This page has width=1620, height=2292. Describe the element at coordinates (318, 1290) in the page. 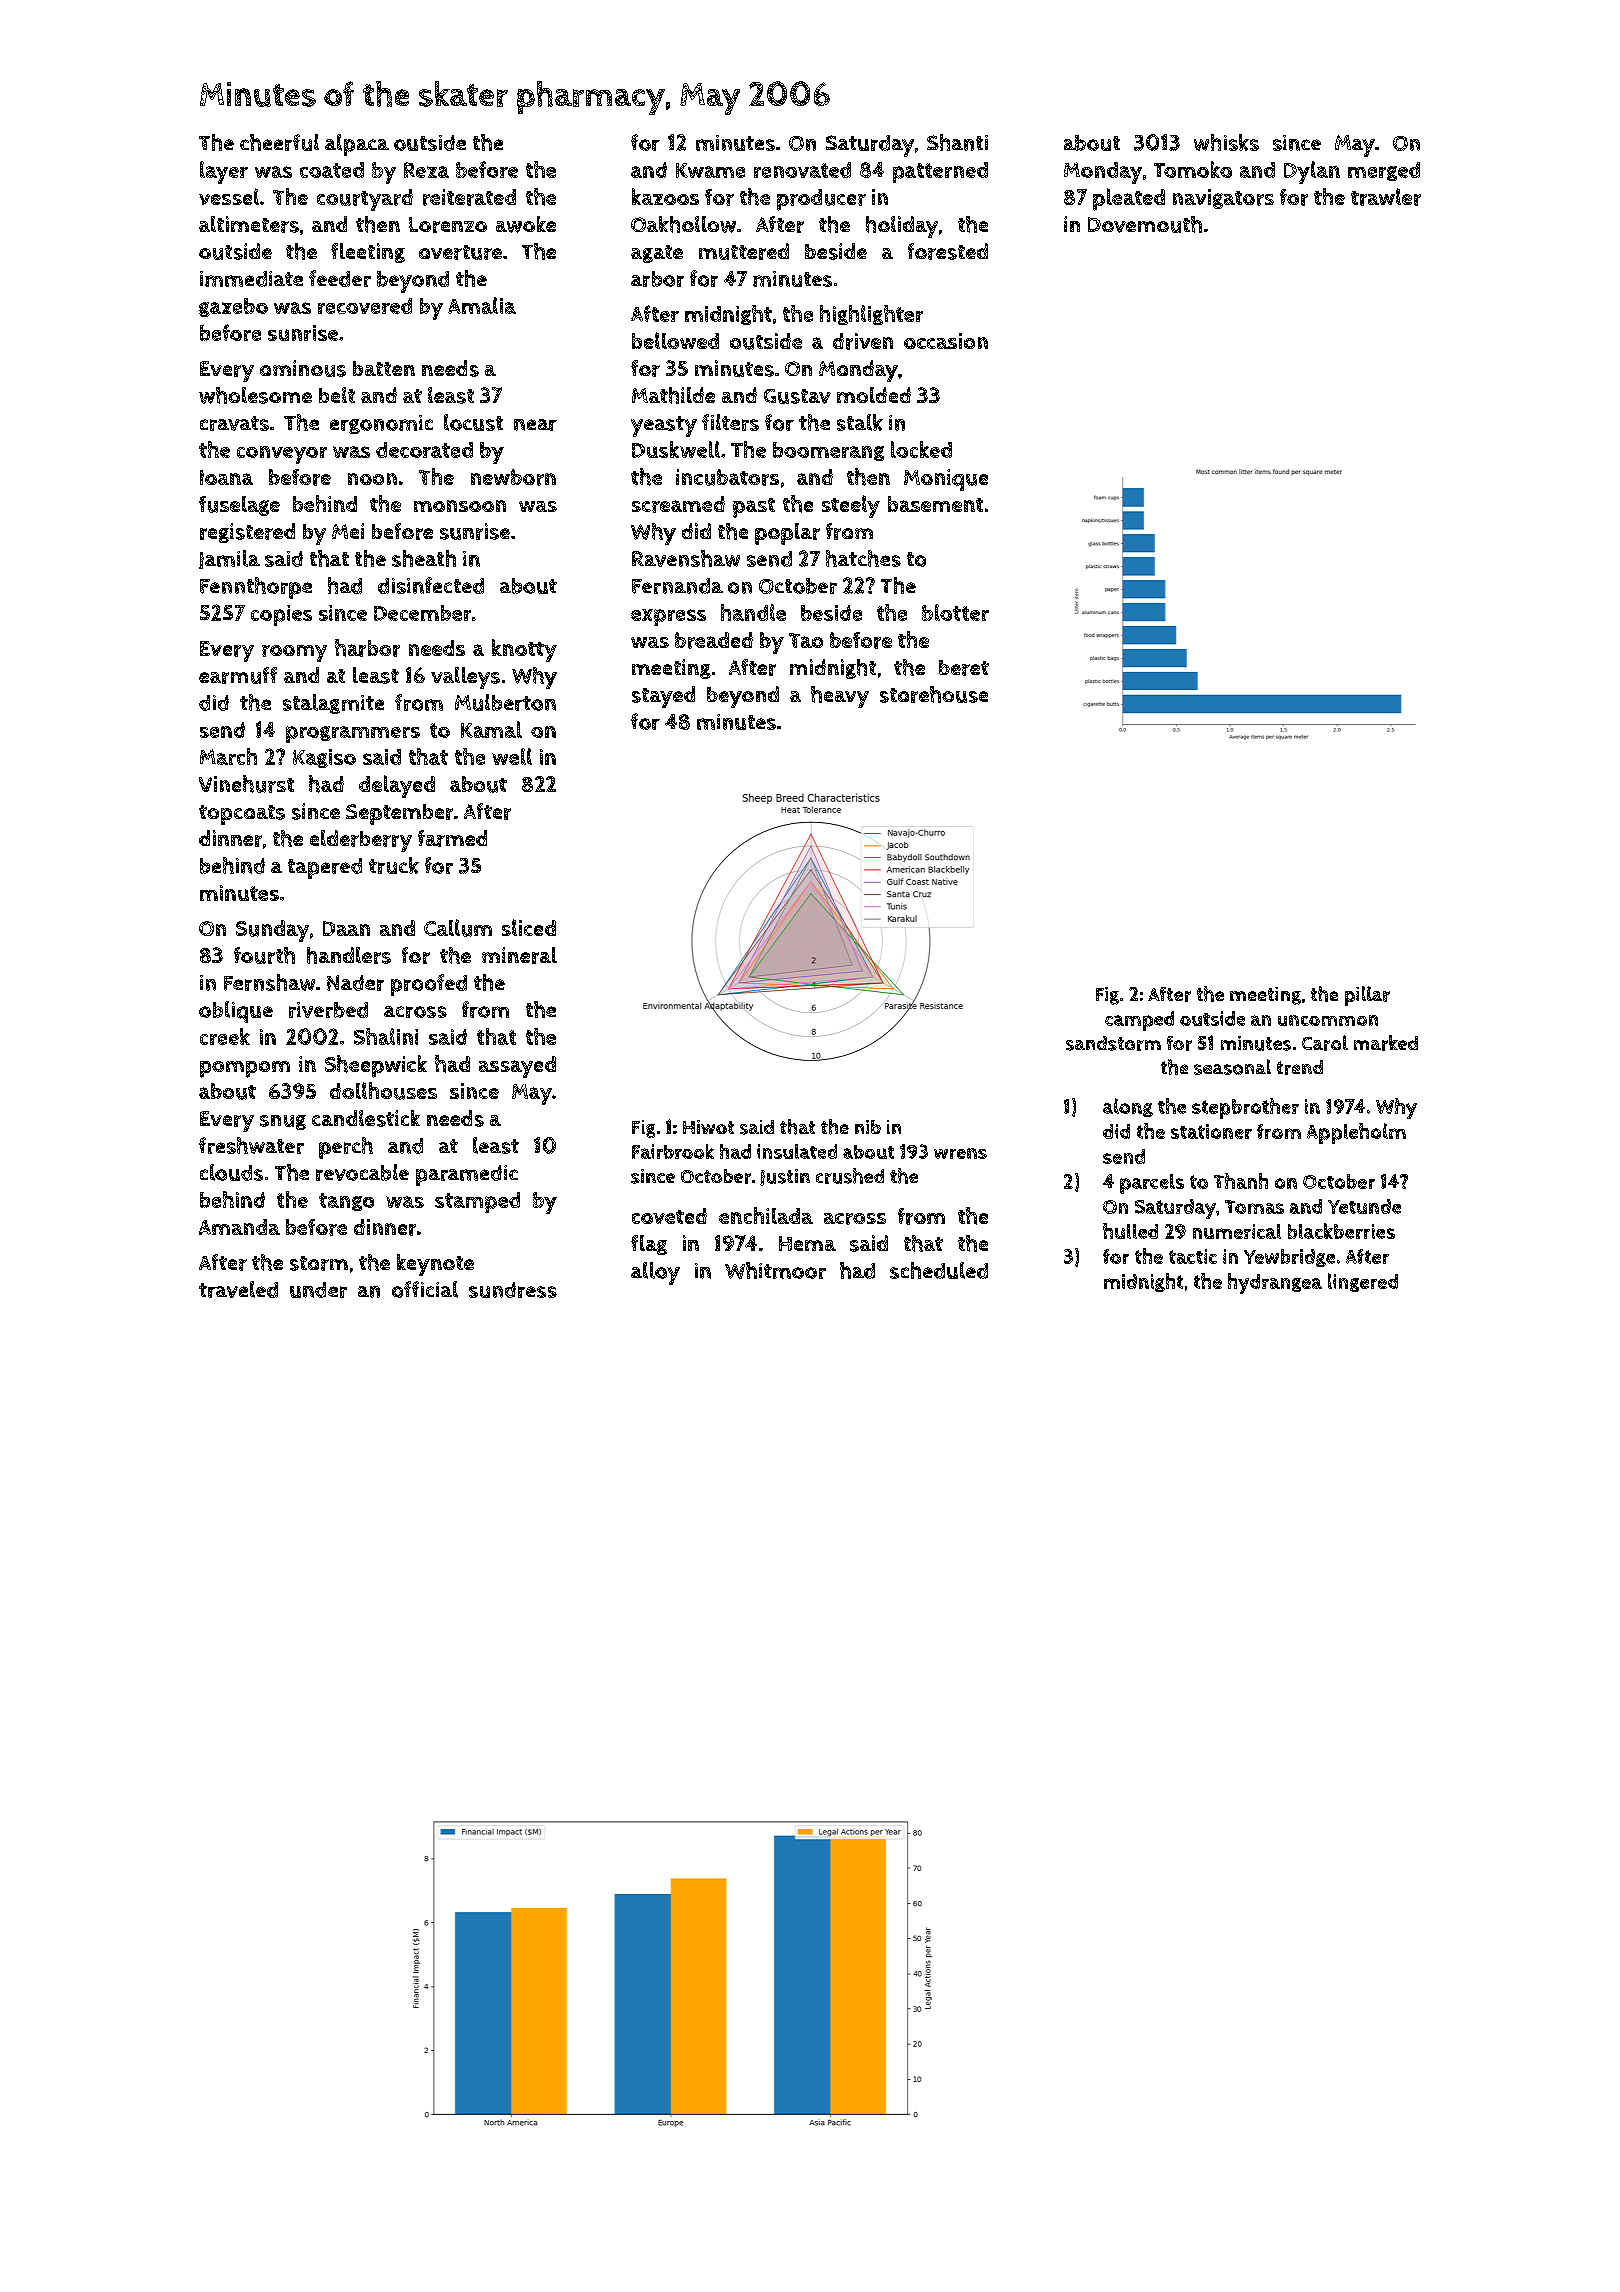

I see `under` at that location.
